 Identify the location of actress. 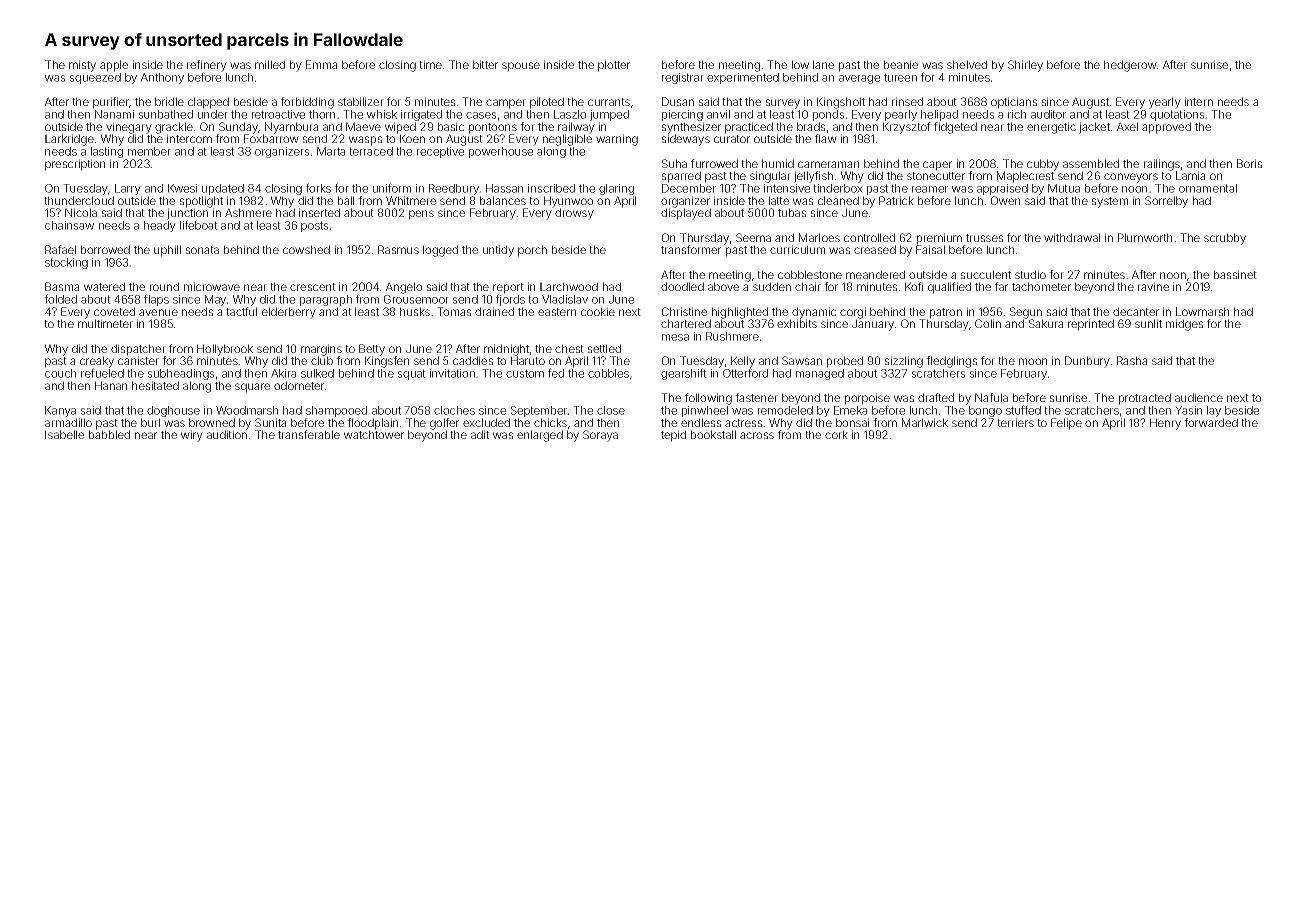
(743, 423).
